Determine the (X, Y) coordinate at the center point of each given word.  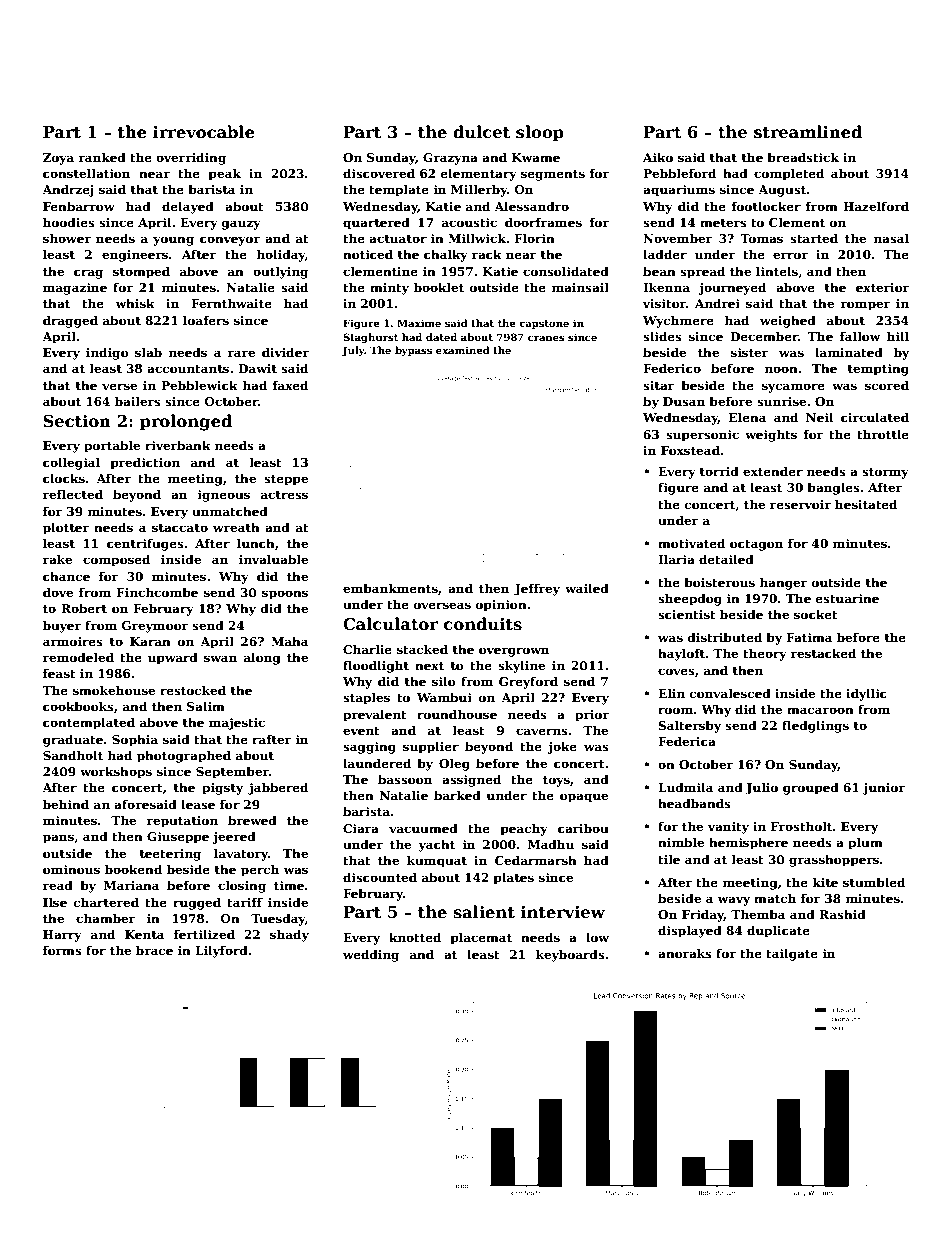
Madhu (551, 844)
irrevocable (204, 132)
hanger (783, 583)
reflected (73, 494)
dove (58, 592)
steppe (286, 480)
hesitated (866, 504)
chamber (105, 918)
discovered (379, 173)
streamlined (808, 132)
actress (284, 495)
